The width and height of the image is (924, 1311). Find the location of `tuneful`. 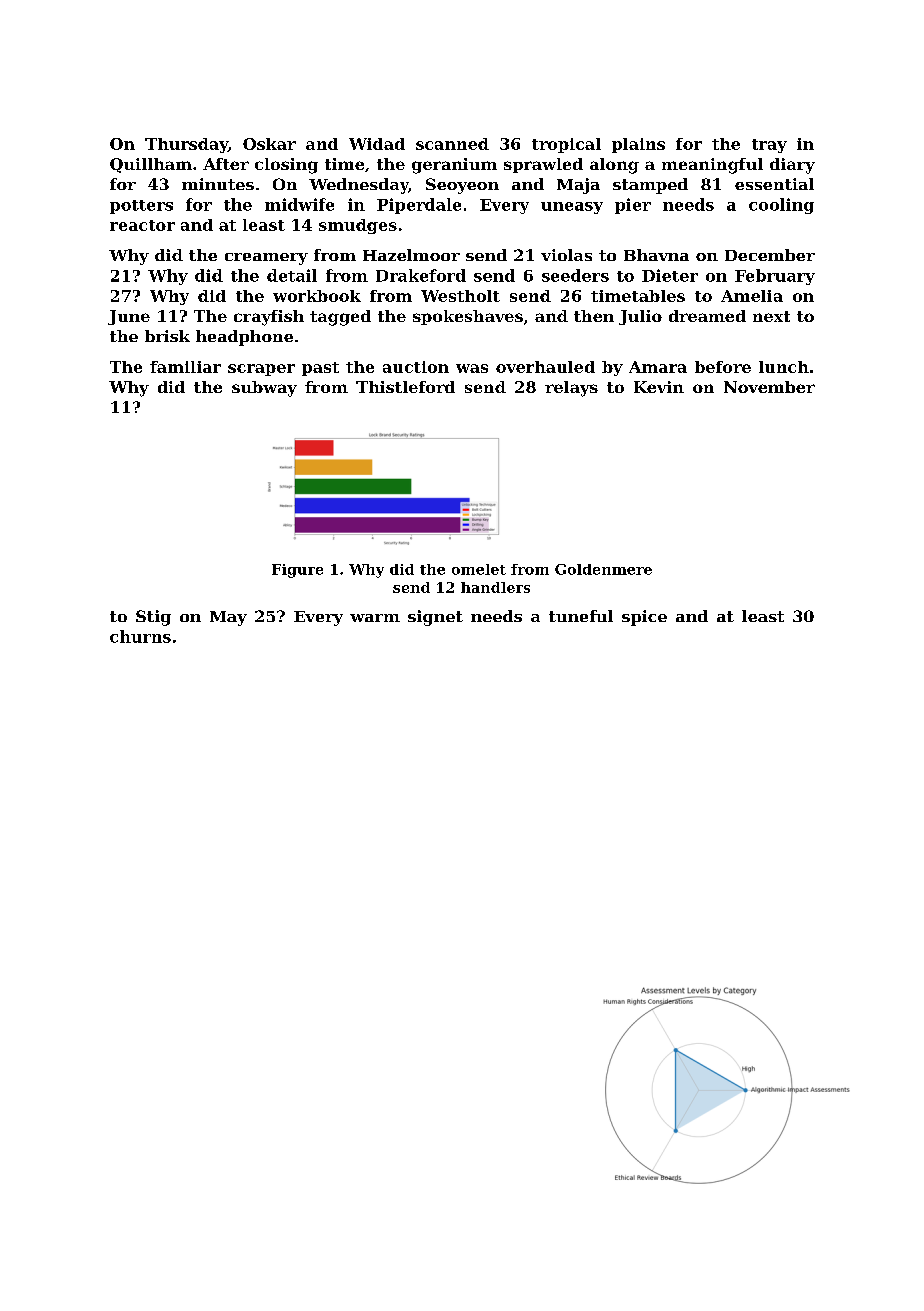

tuneful is located at coordinates (581, 616).
